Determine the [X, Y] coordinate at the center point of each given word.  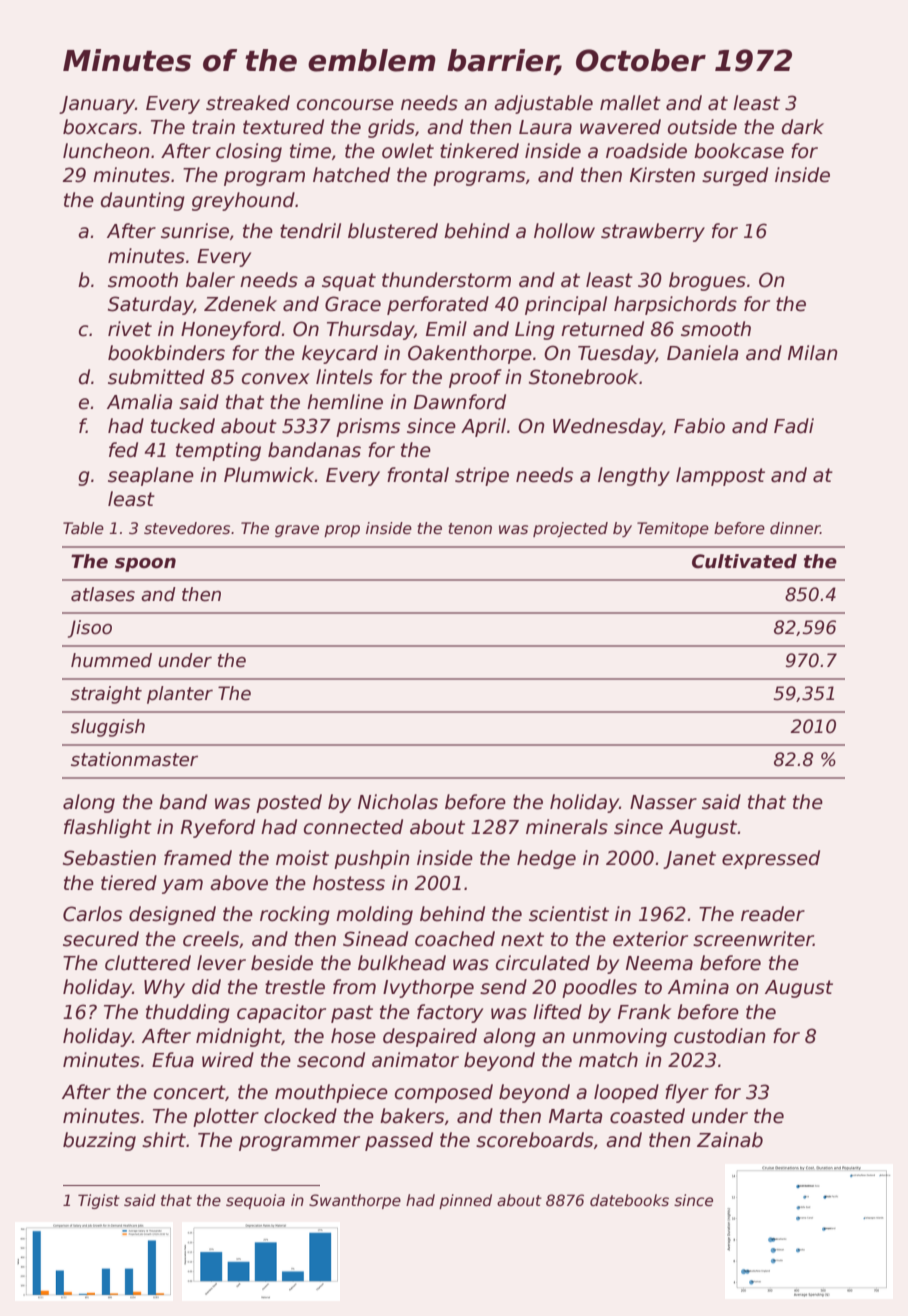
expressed [771, 859]
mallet [630, 103]
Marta [575, 1116]
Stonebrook [583, 377]
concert [189, 1092]
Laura [545, 127]
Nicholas [398, 802]
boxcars [100, 127]
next [522, 939]
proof [475, 378]
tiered [129, 883]
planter [180, 695]
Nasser [663, 802]
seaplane [151, 476]
